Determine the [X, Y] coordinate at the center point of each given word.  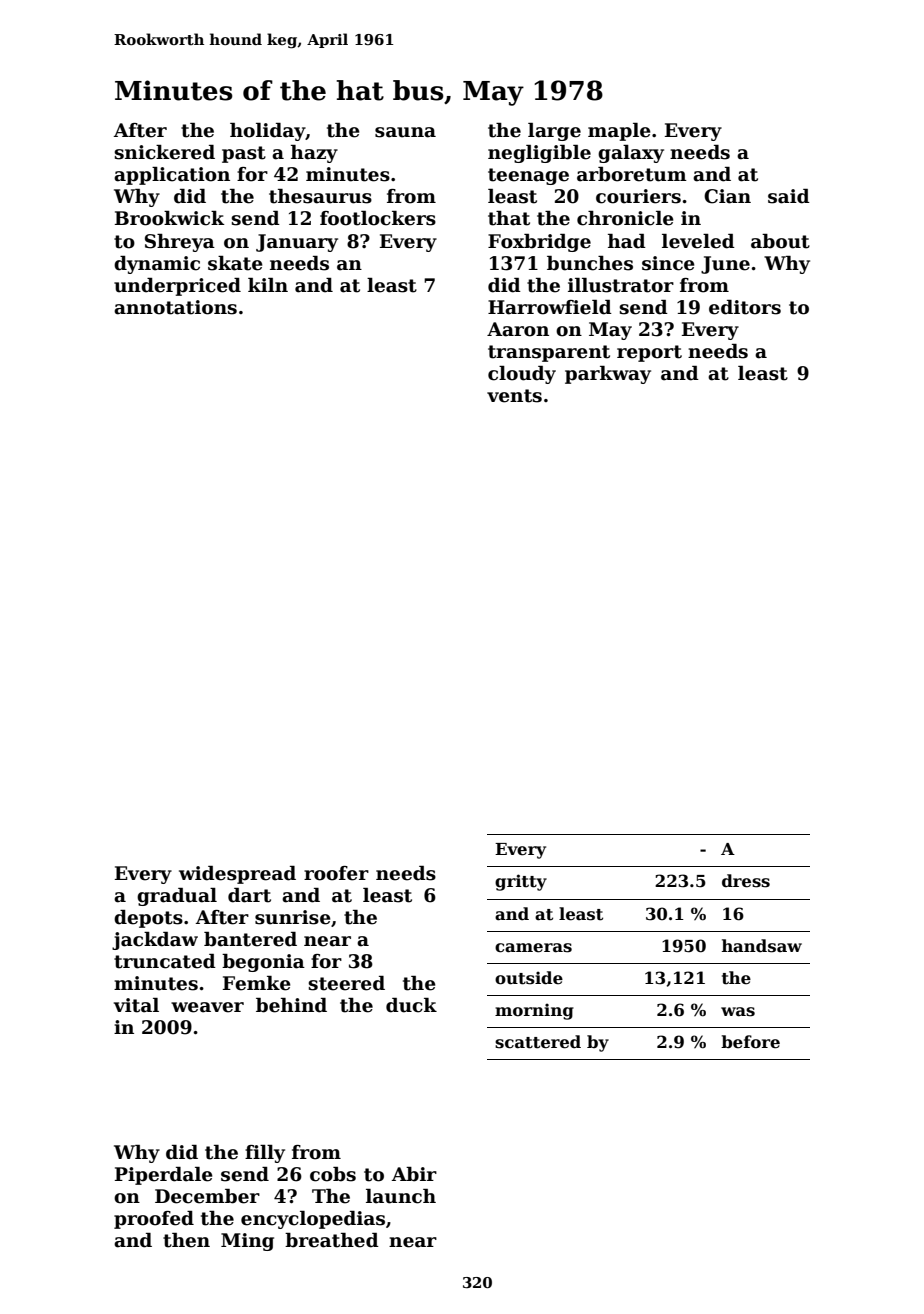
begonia [263, 963]
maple [619, 132]
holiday [268, 132]
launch [401, 1196]
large [554, 132]
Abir [414, 1174]
